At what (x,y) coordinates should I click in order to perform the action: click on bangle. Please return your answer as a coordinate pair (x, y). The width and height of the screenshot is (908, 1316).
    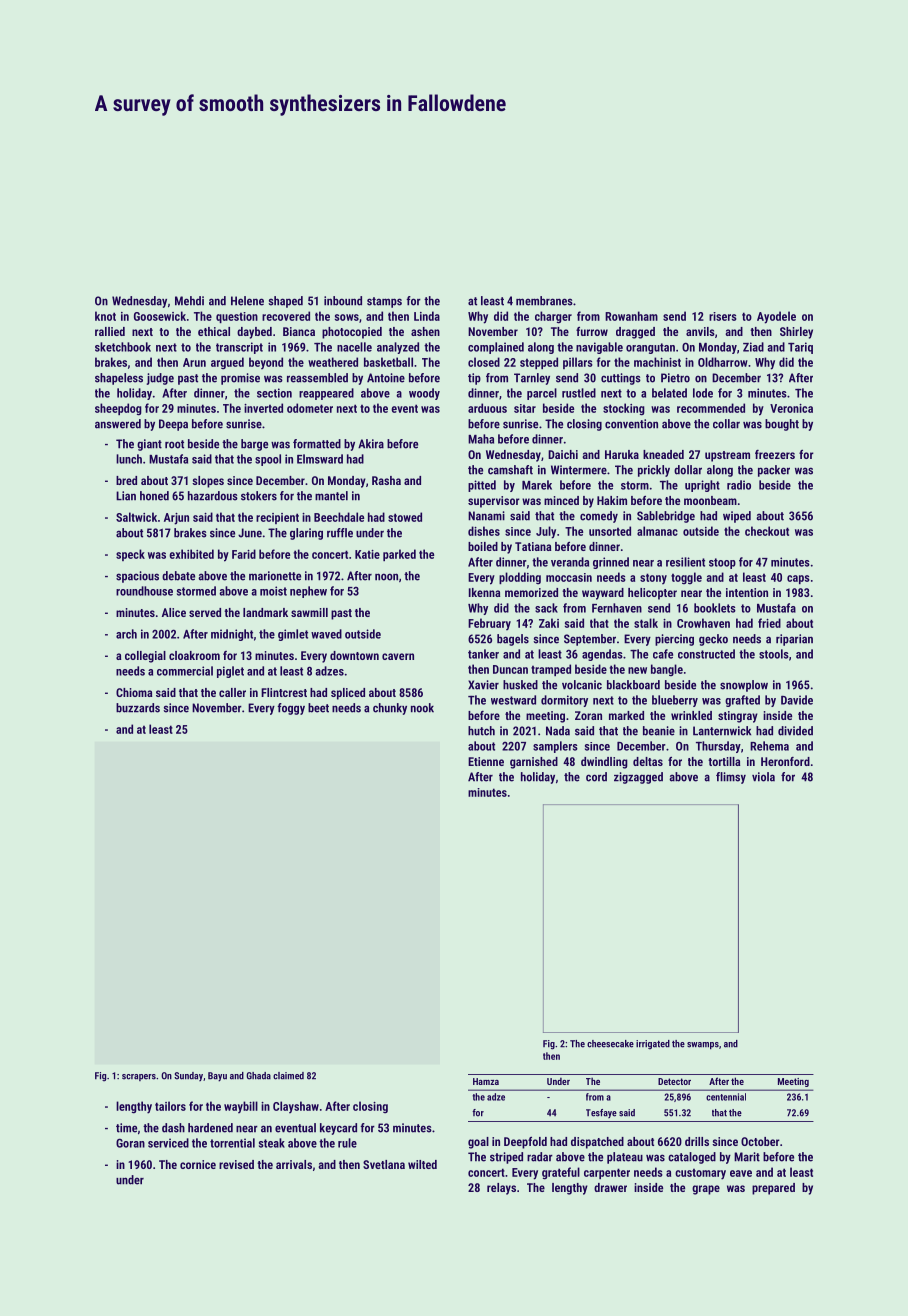
    Looking at the image, I should click on (667, 670).
